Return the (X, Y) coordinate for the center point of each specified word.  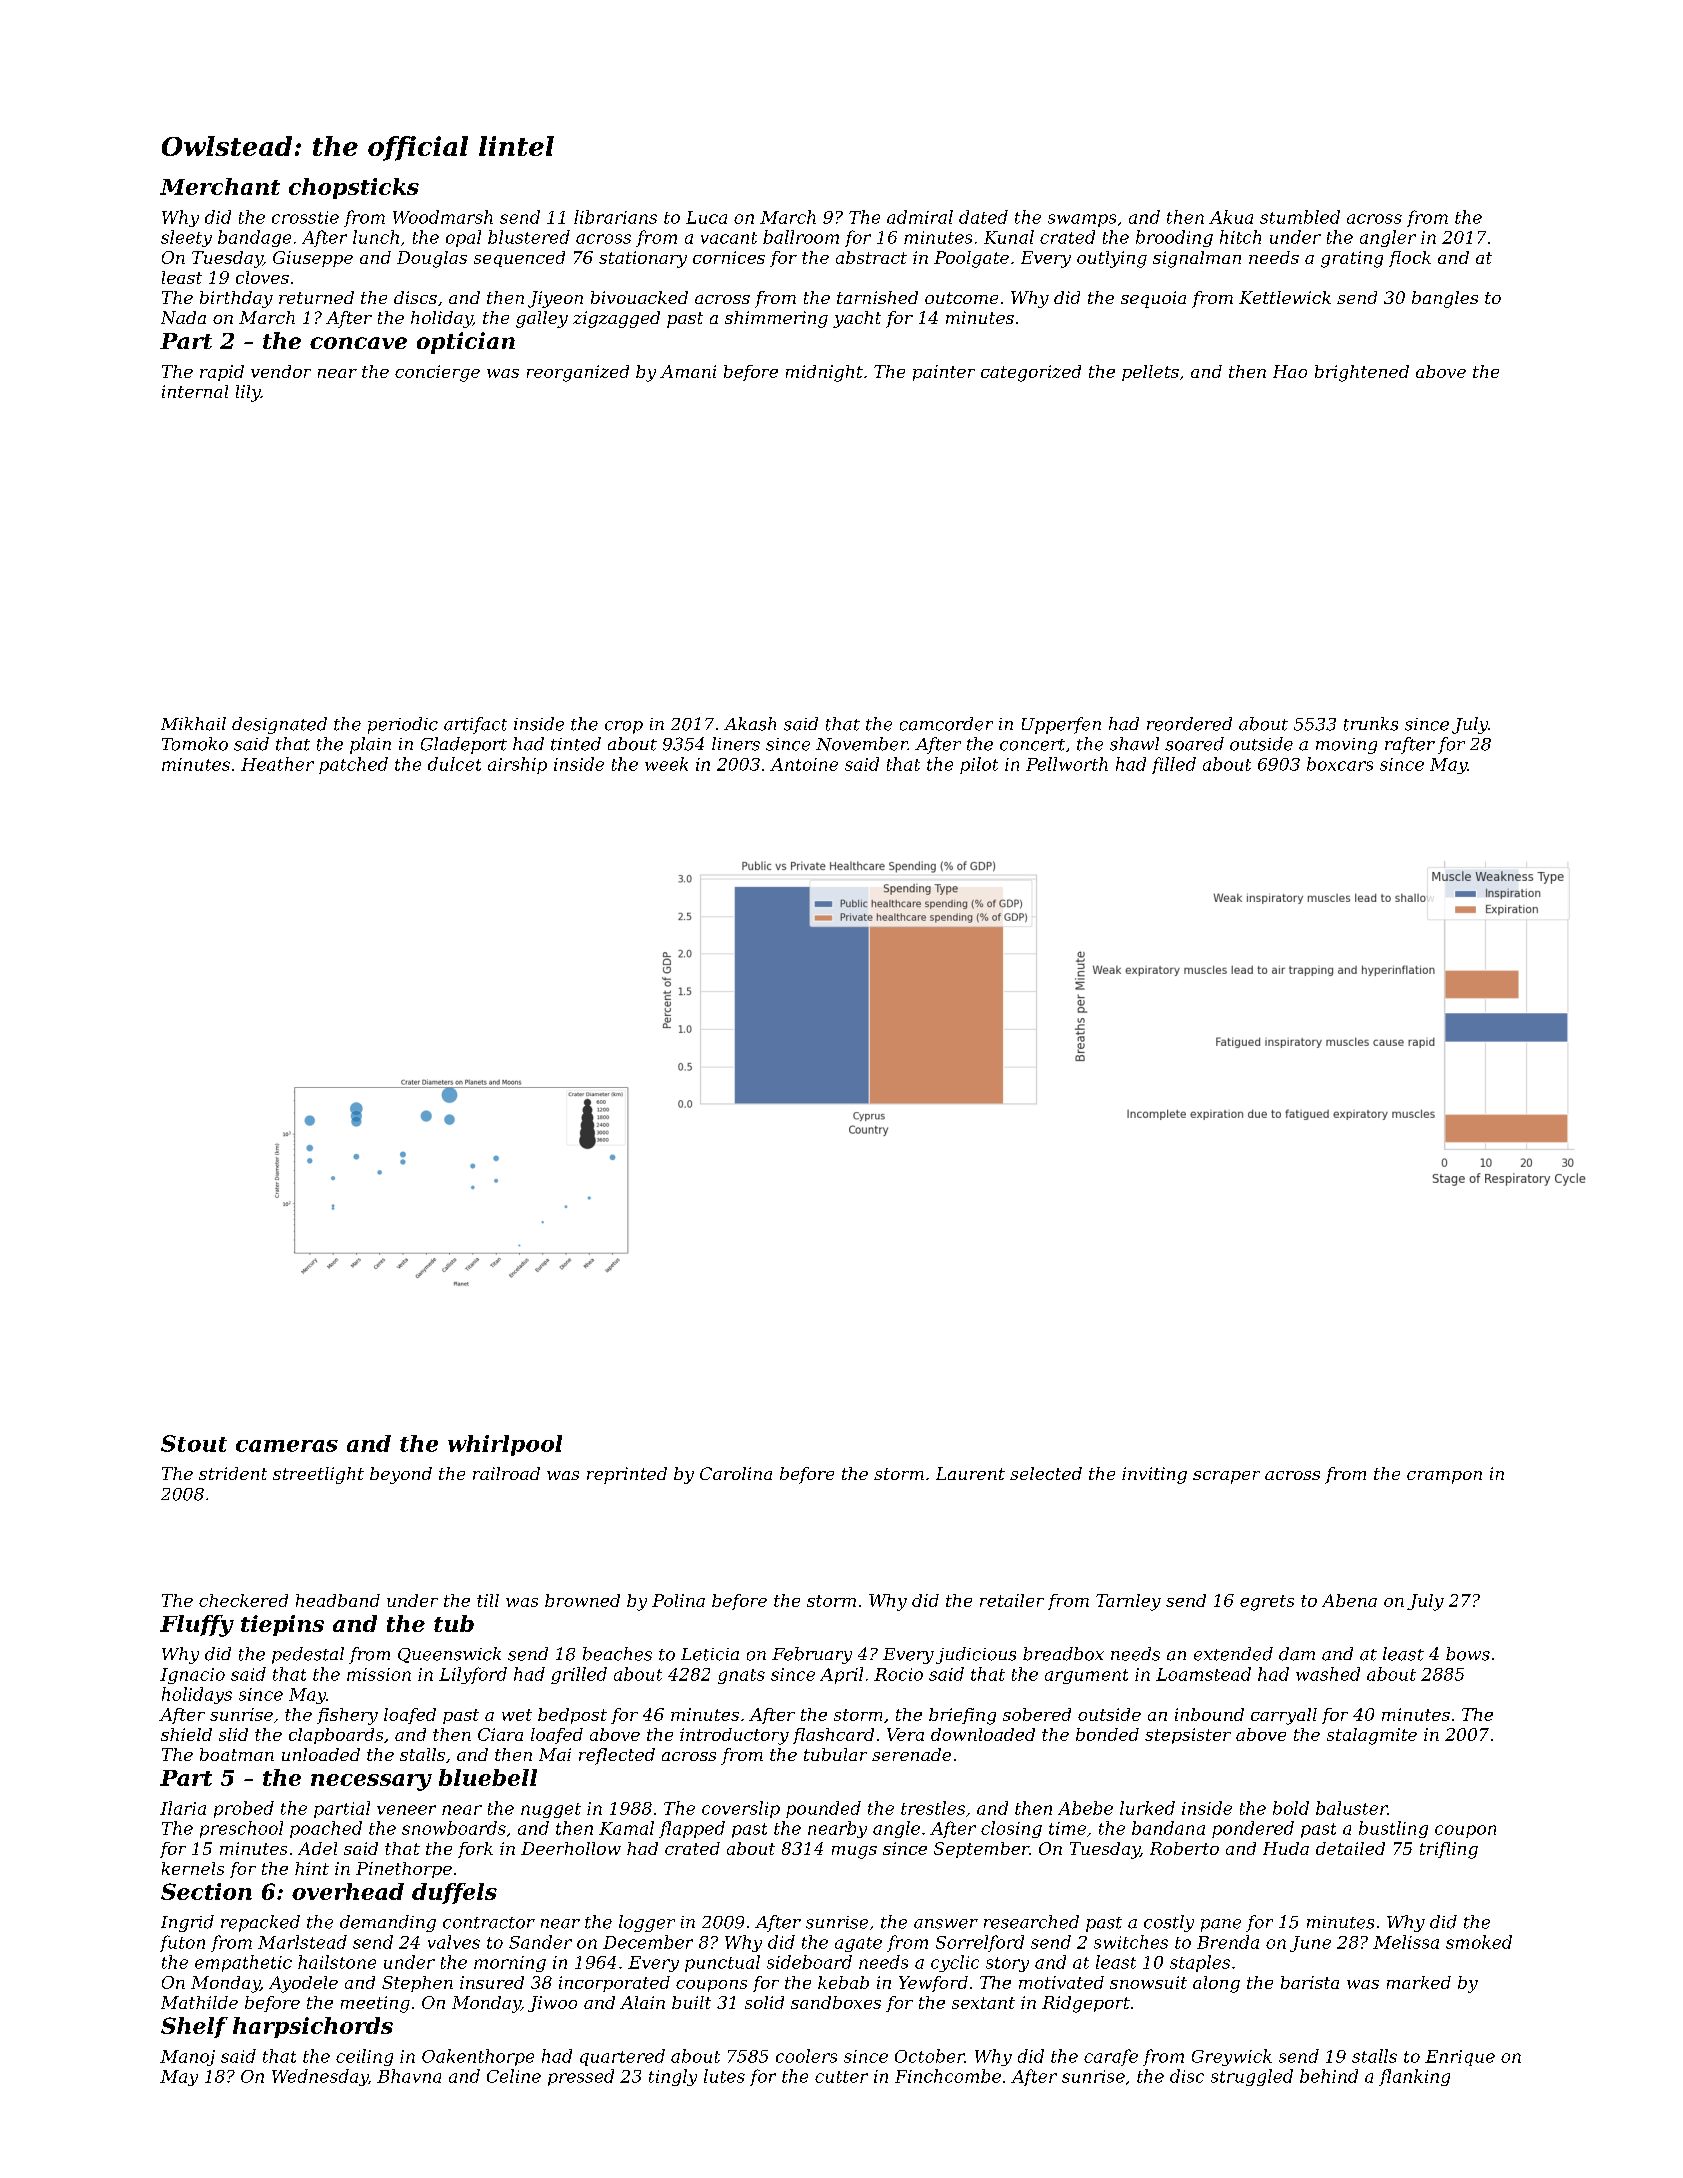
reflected (617, 1756)
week (666, 764)
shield (186, 1734)
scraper (1226, 1477)
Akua (1231, 217)
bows (1468, 1654)
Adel (317, 1848)
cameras (287, 1446)
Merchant (220, 186)
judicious (976, 1655)
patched (353, 765)
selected (1046, 1473)
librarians (615, 217)
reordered (1189, 724)
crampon (1444, 1477)
